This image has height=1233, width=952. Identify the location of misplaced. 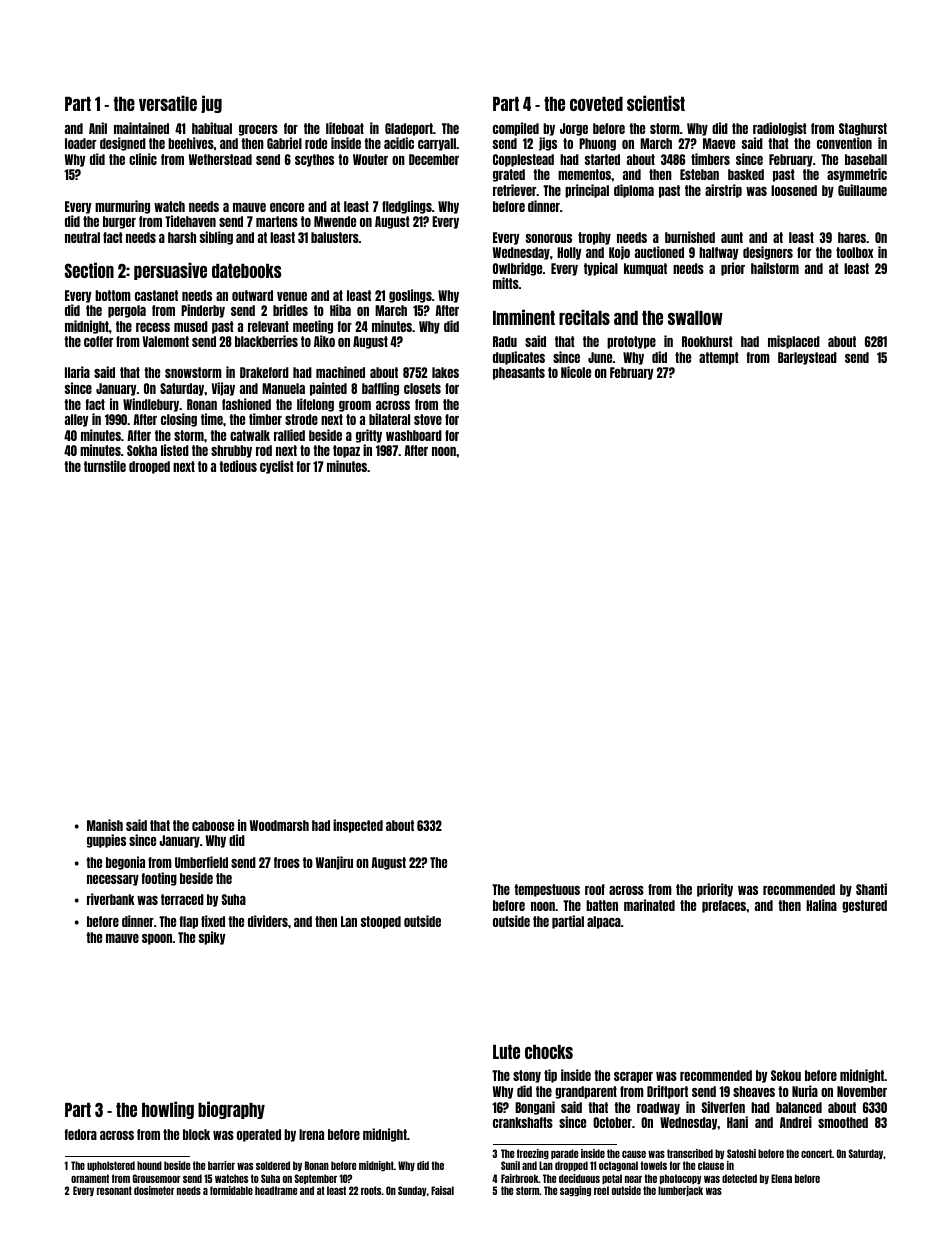
(794, 342).
